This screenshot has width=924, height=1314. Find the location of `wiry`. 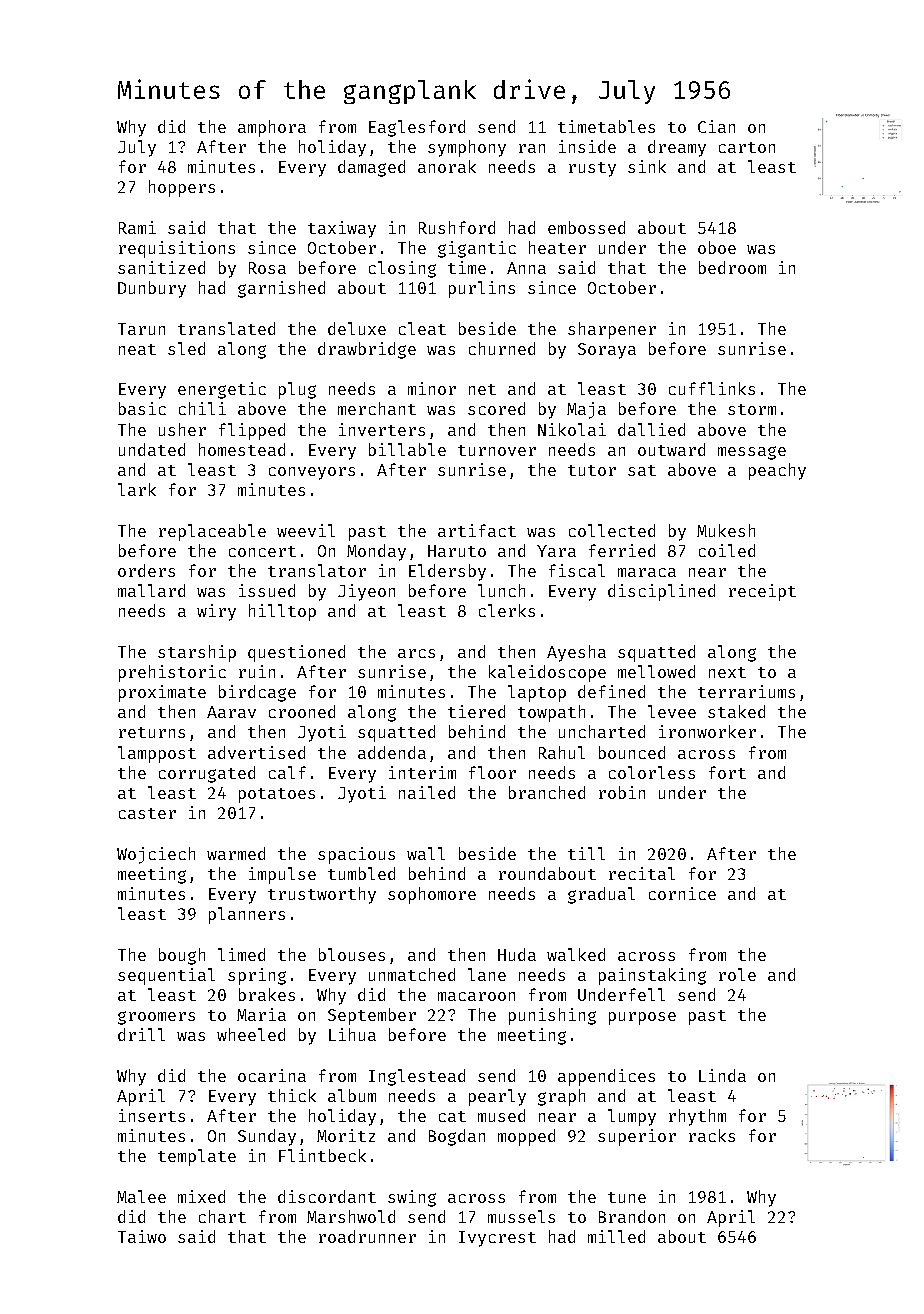

wiry is located at coordinates (216, 612).
